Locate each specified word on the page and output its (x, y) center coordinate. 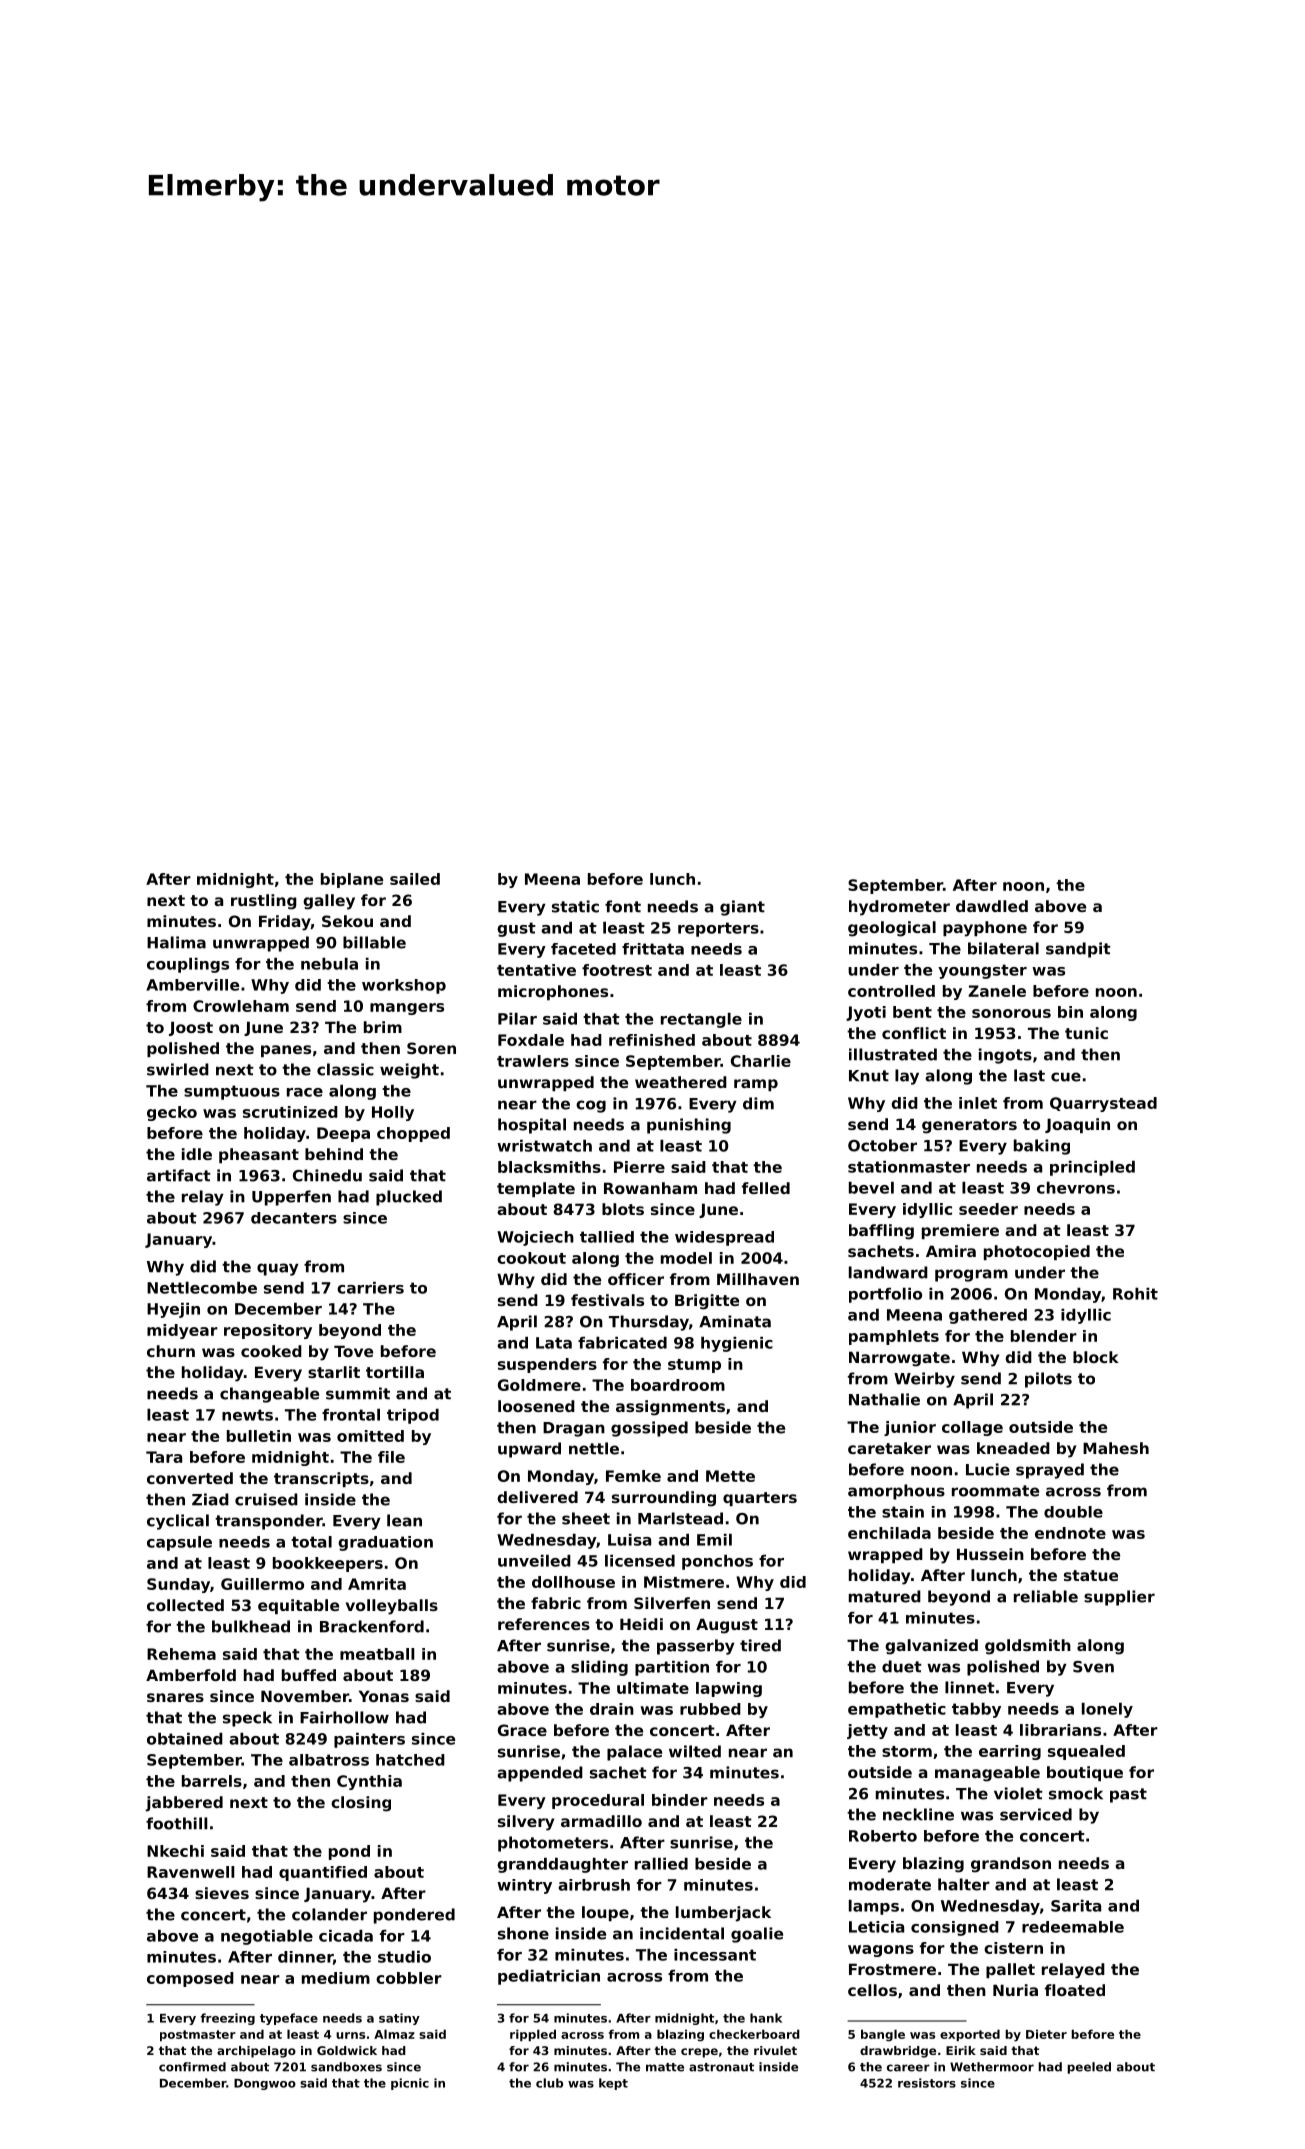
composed (190, 1979)
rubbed (710, 1709)
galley (329, 902)
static (575, 906)
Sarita (1076, 1906)
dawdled (992, 906)
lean (404, 1520)
